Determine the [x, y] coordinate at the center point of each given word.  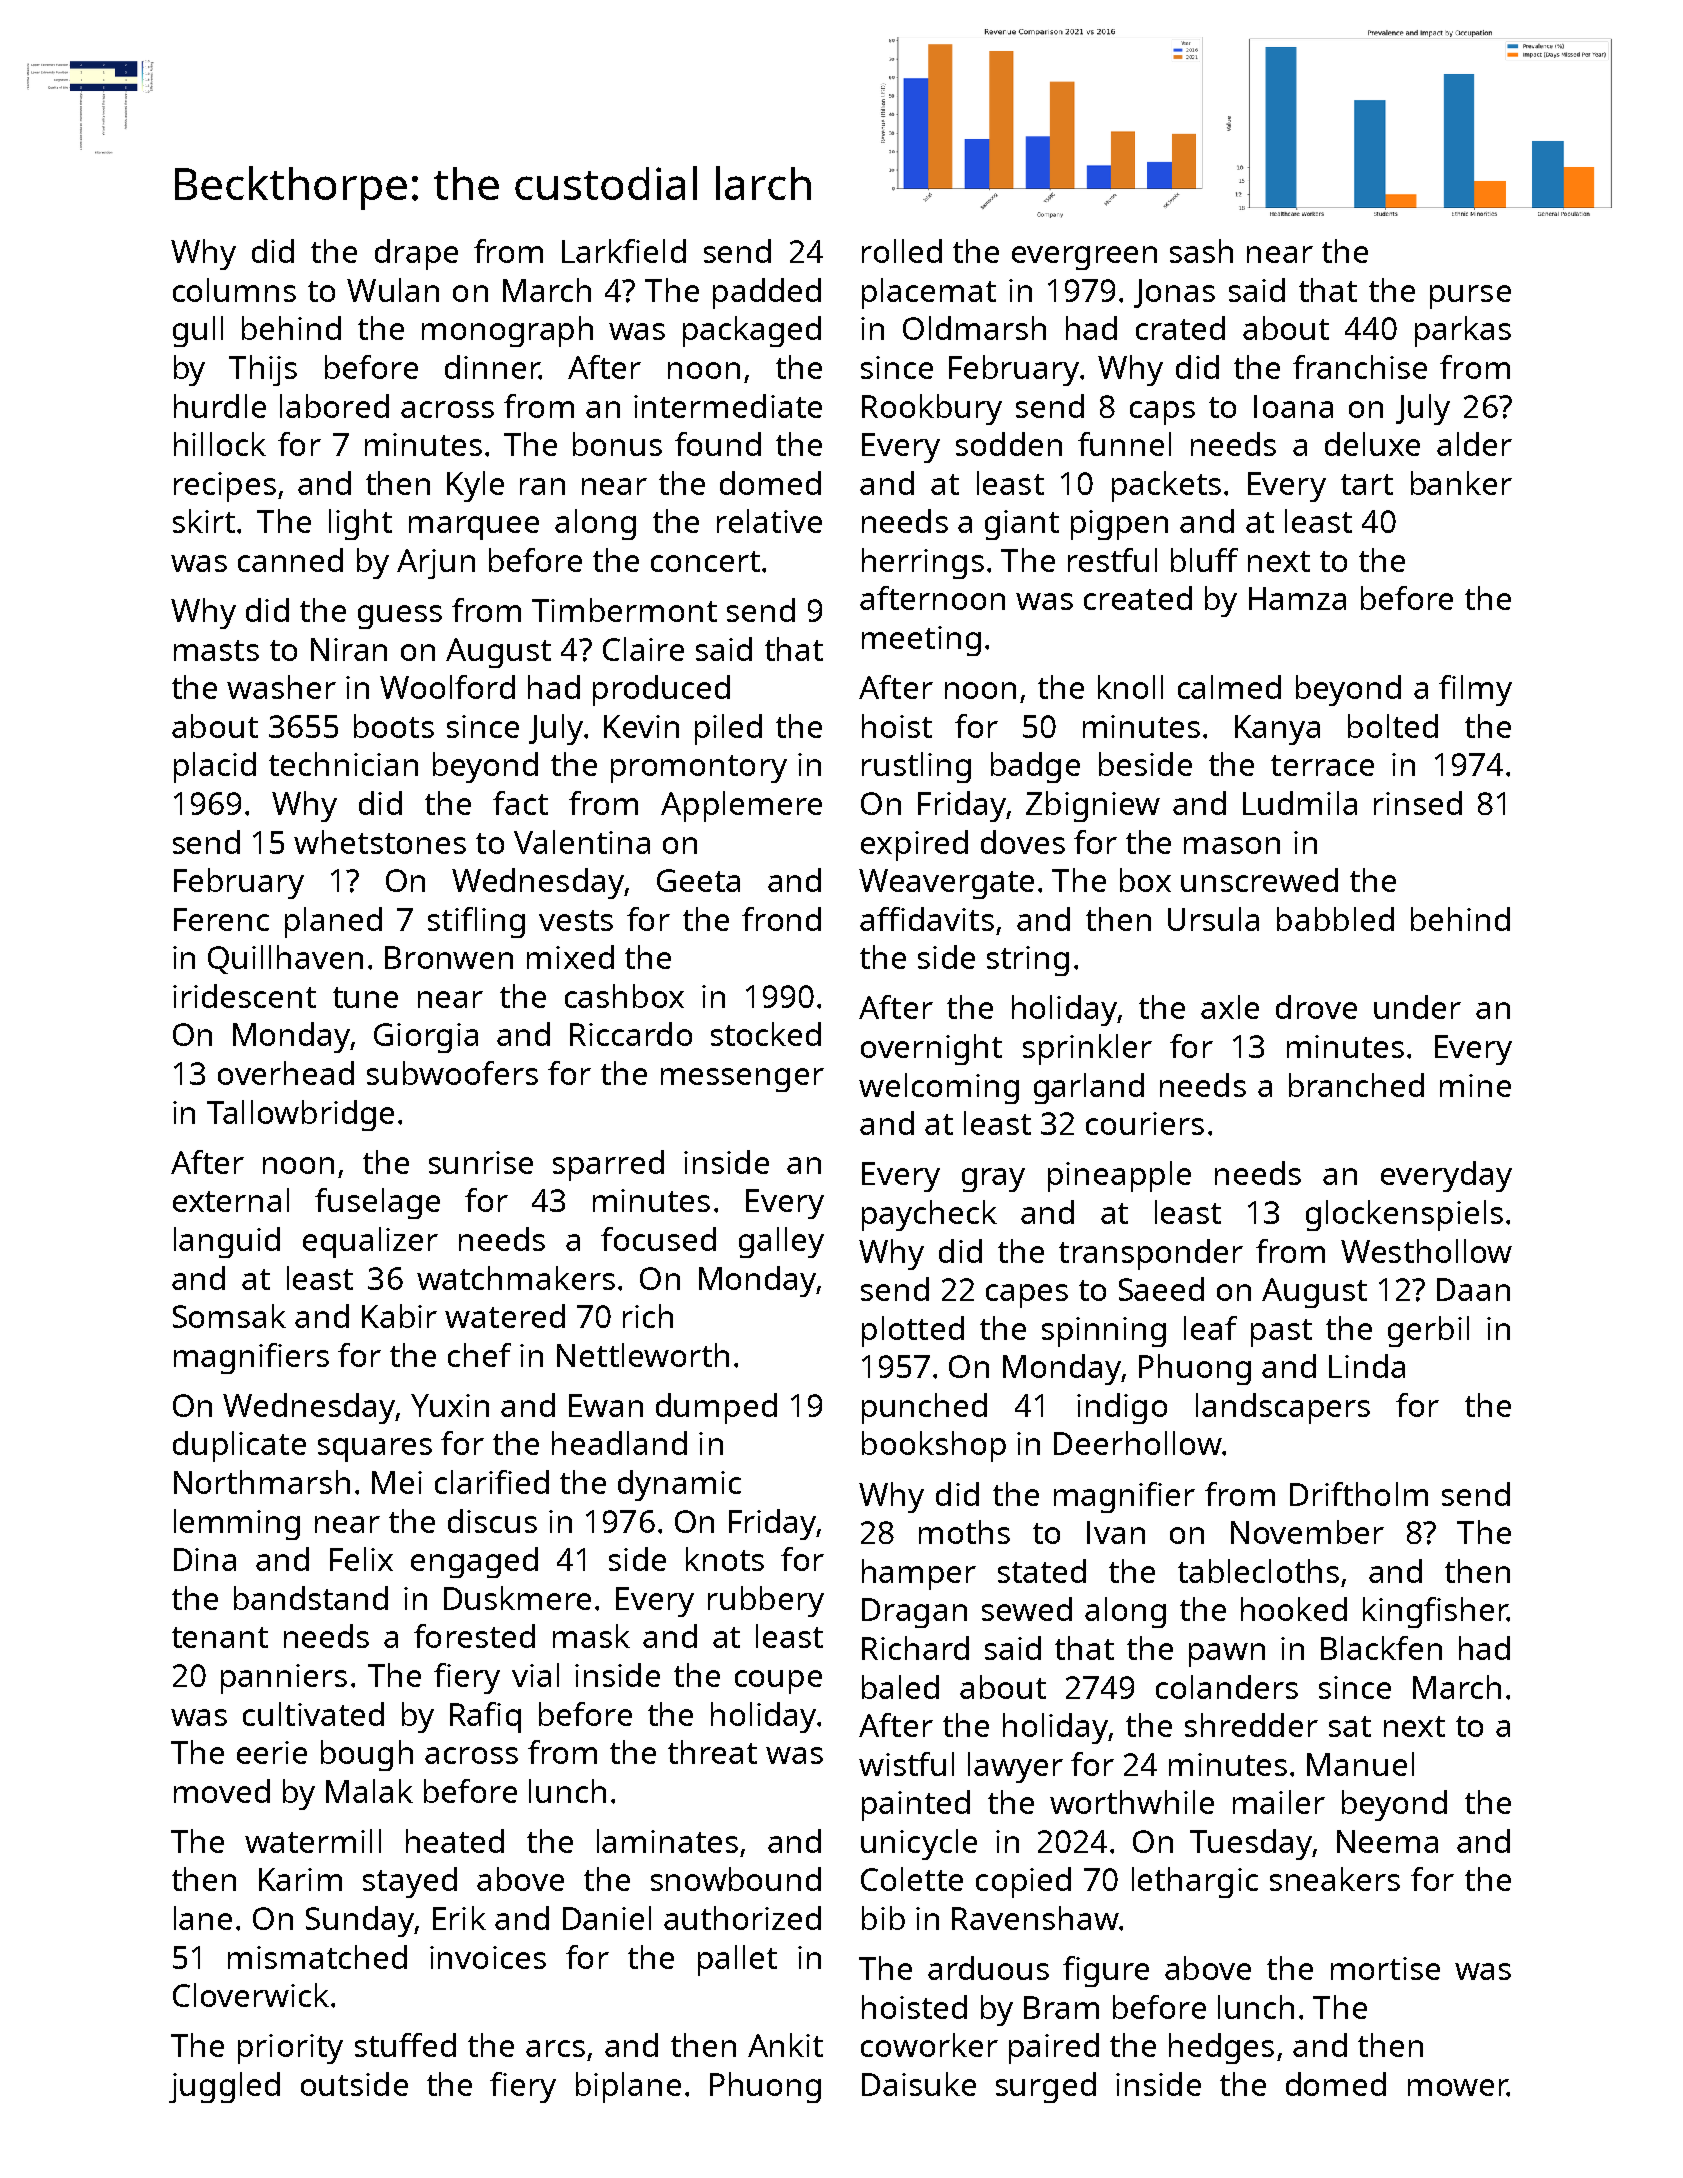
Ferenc [221, 919]
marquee [474, 528]
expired [914, 845]
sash [1201, 251]
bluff [1204, 560]
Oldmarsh [974, 328]
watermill [313, 1841]
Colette [912, 1879]
